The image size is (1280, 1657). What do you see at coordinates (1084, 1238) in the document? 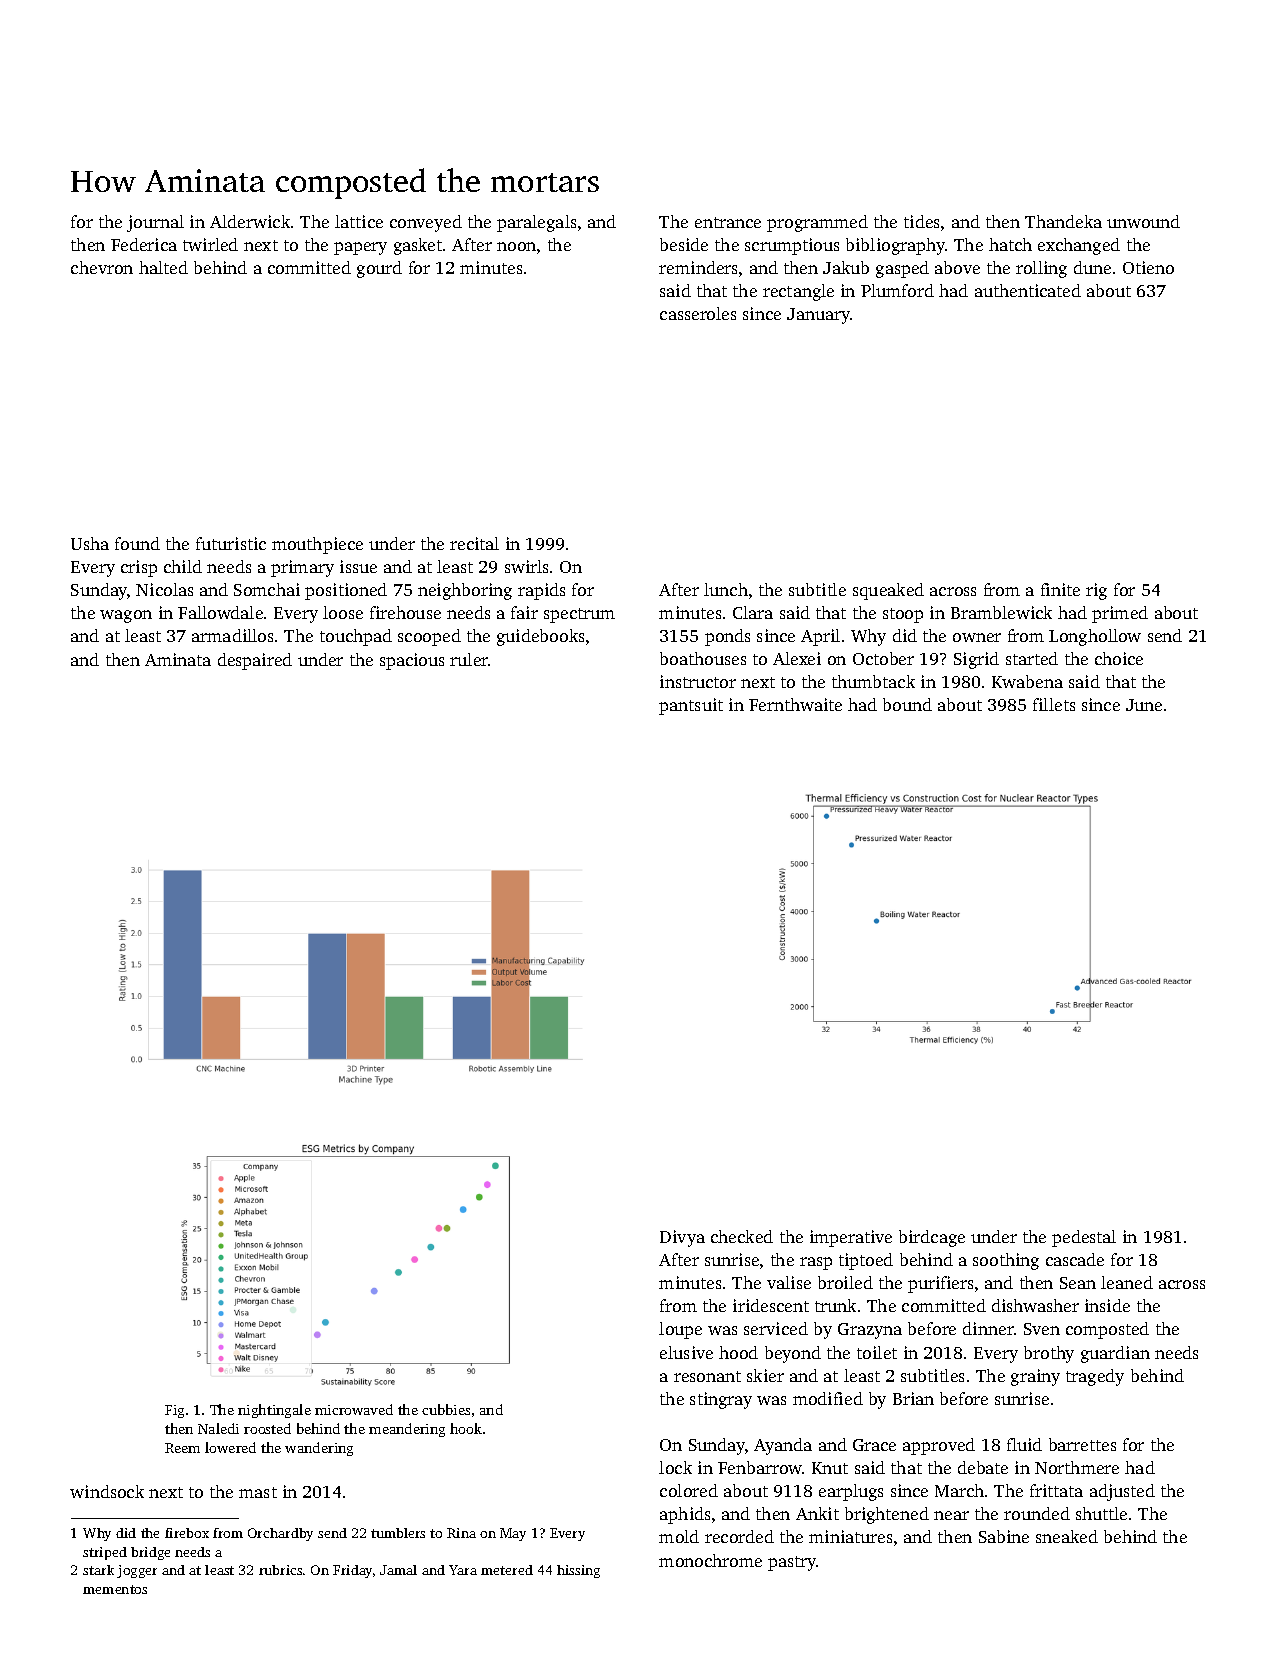
I see `pedestal` at bounding box center [1084, 1238].
